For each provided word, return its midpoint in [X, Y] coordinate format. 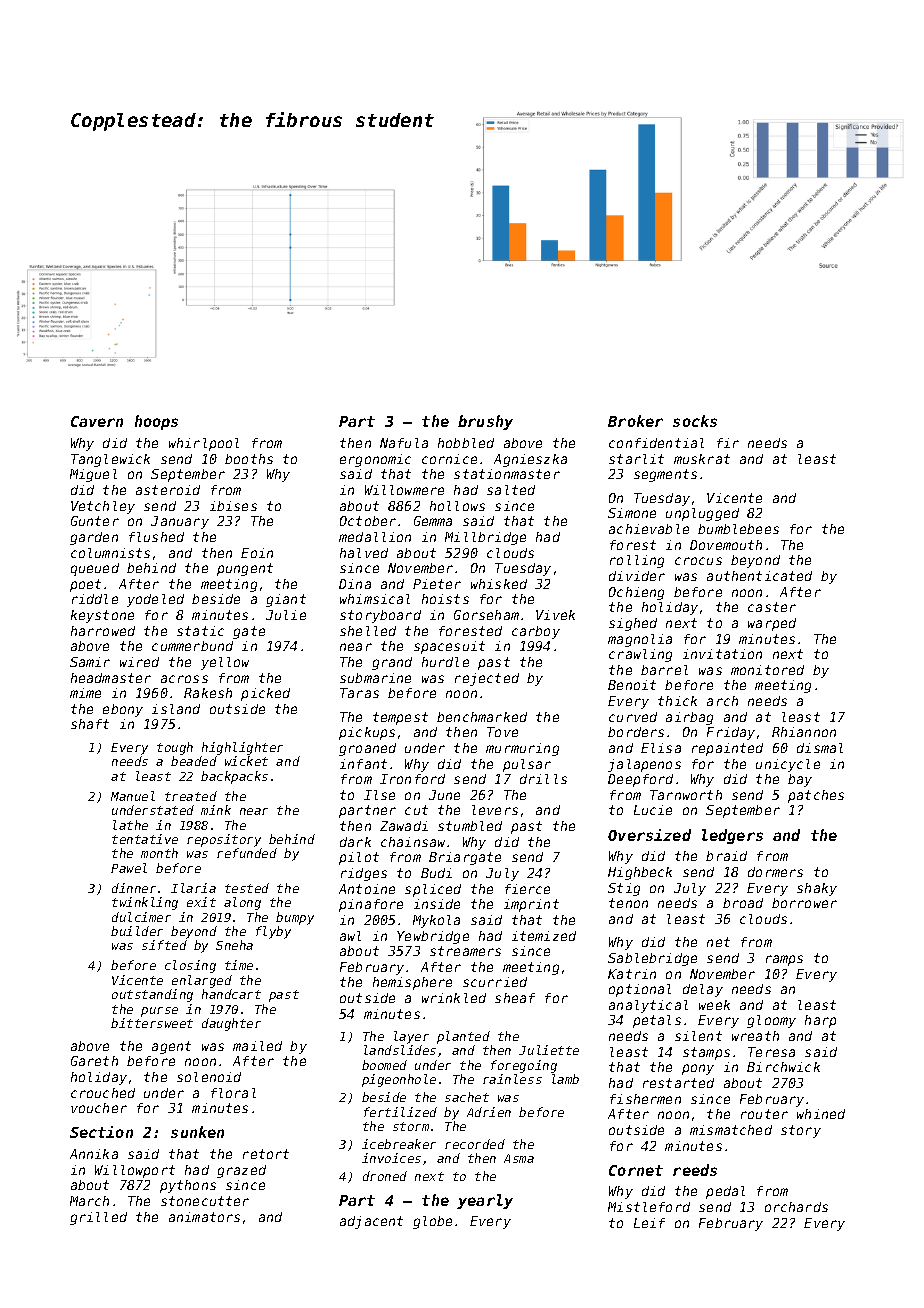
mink [216, 810]
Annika [94, 1154]
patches [816, 796]
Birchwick [783, 1067]
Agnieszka [530, 460]
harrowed [103, 631]
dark [355, 842]
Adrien [489, 1112]
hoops [156, 422]
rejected [487, 679]
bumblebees [738, 529]
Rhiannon [804, 732]
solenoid [209, 1077]
